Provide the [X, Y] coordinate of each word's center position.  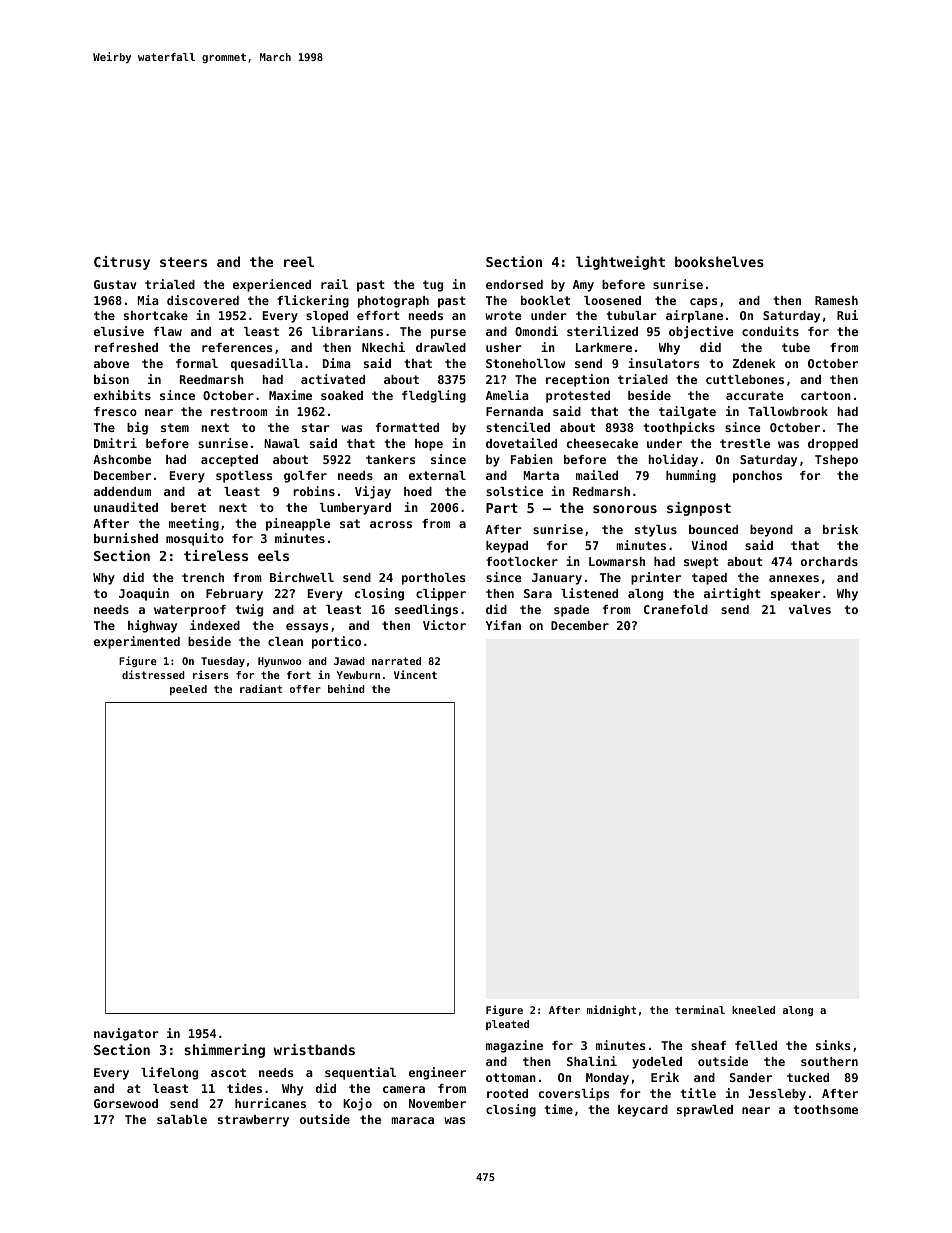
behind [346, 688]
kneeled [753, 1010]
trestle [745, 443]
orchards [829, 561]
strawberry [253, 1121]
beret [188, 507]
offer [305, 689]
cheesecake [602, 443]
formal [197, 363]
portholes [433, 579]
